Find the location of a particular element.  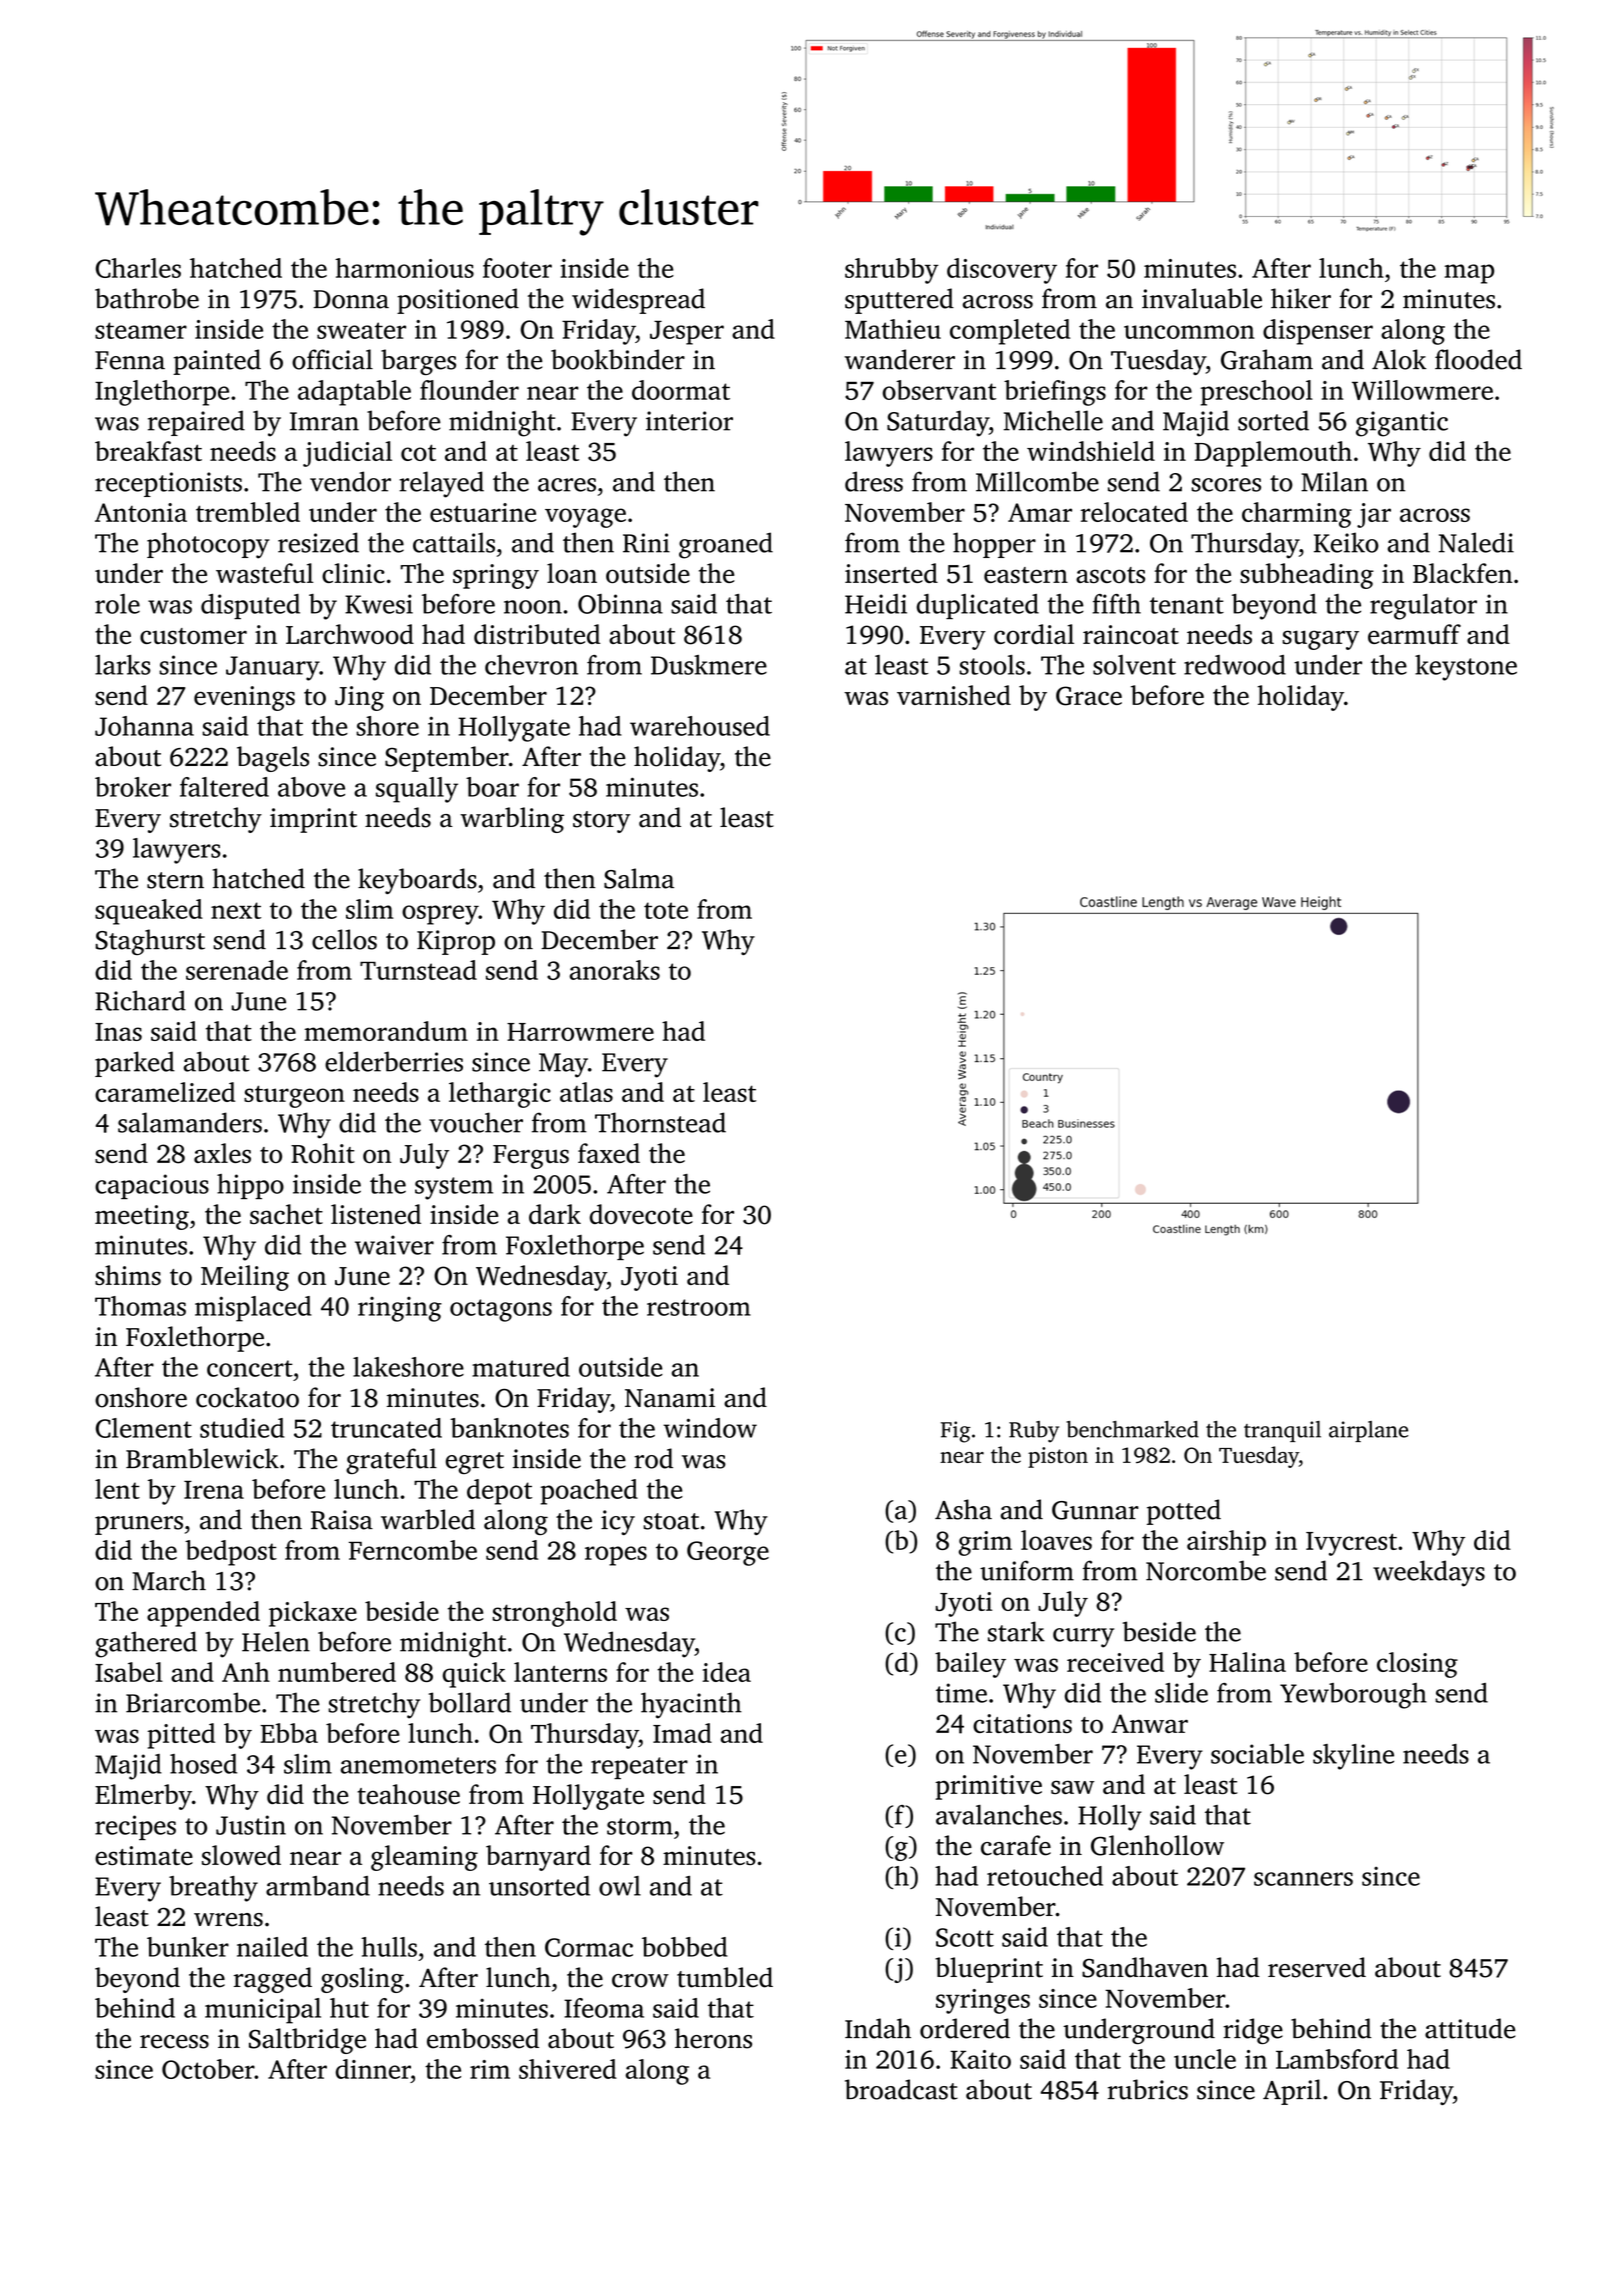

attitude is located at coordinates (1470, 2028).
